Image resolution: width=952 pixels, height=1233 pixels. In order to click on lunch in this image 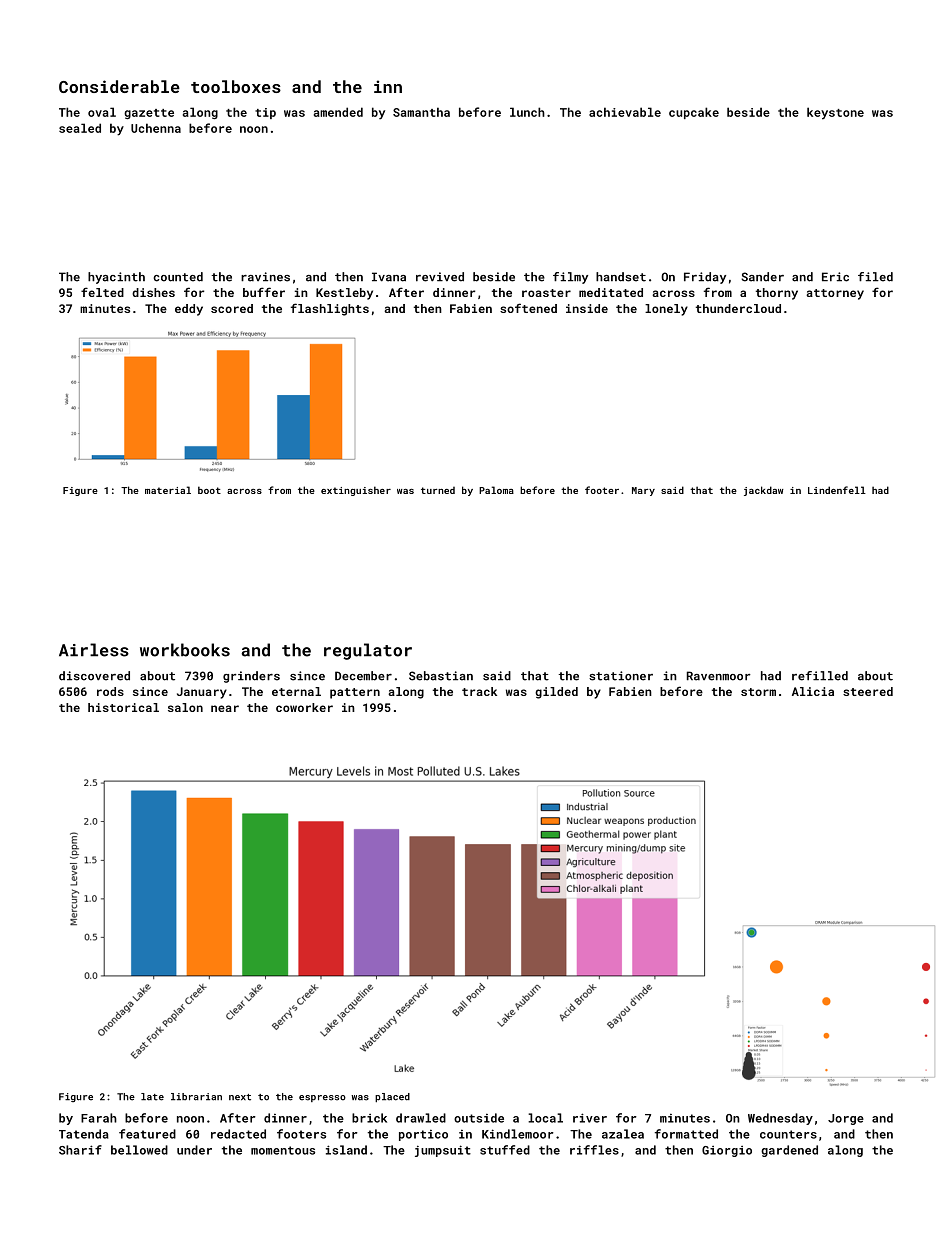, I will do `click(527, 112)`.
